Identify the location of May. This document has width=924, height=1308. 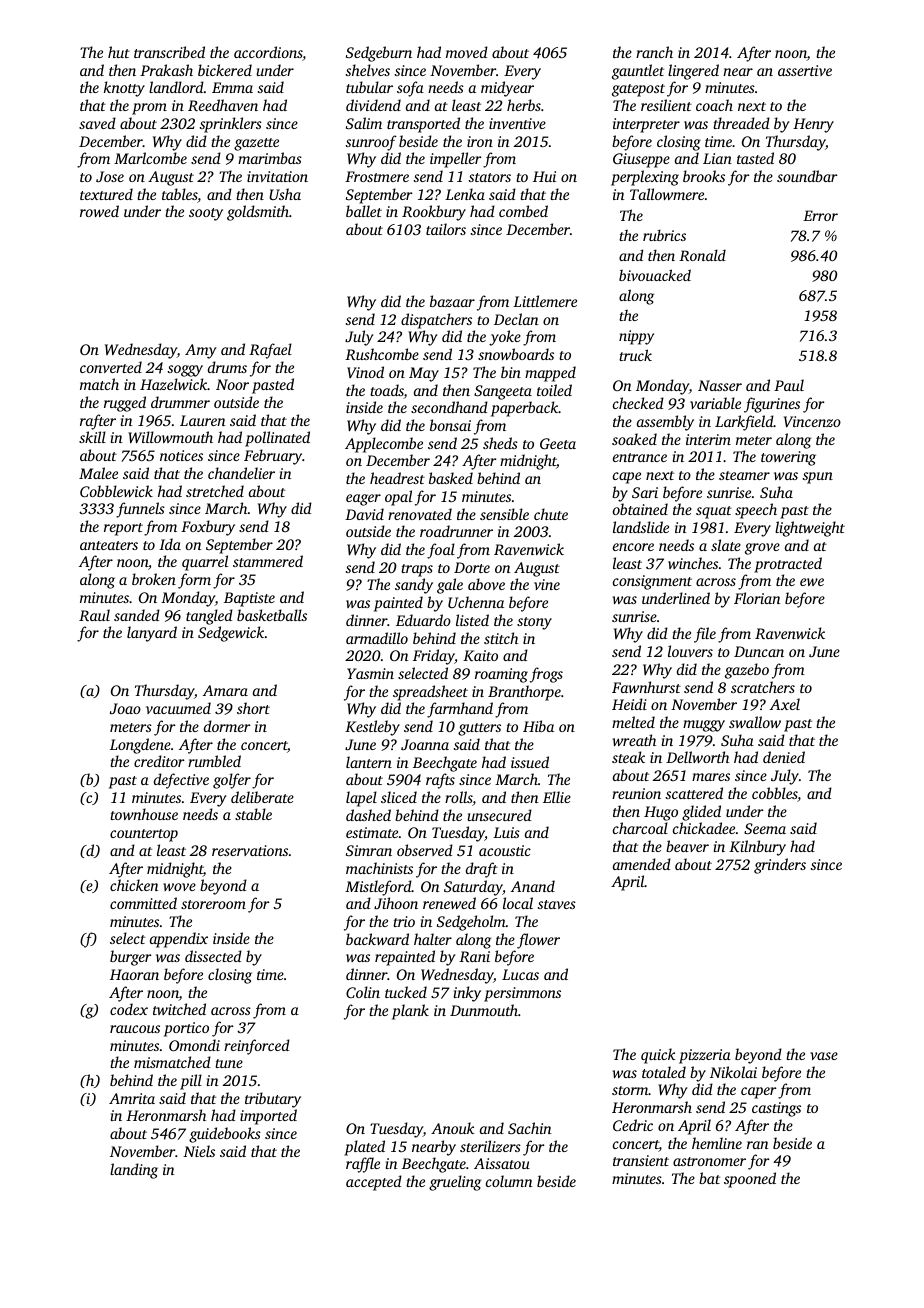
(424, 374).
